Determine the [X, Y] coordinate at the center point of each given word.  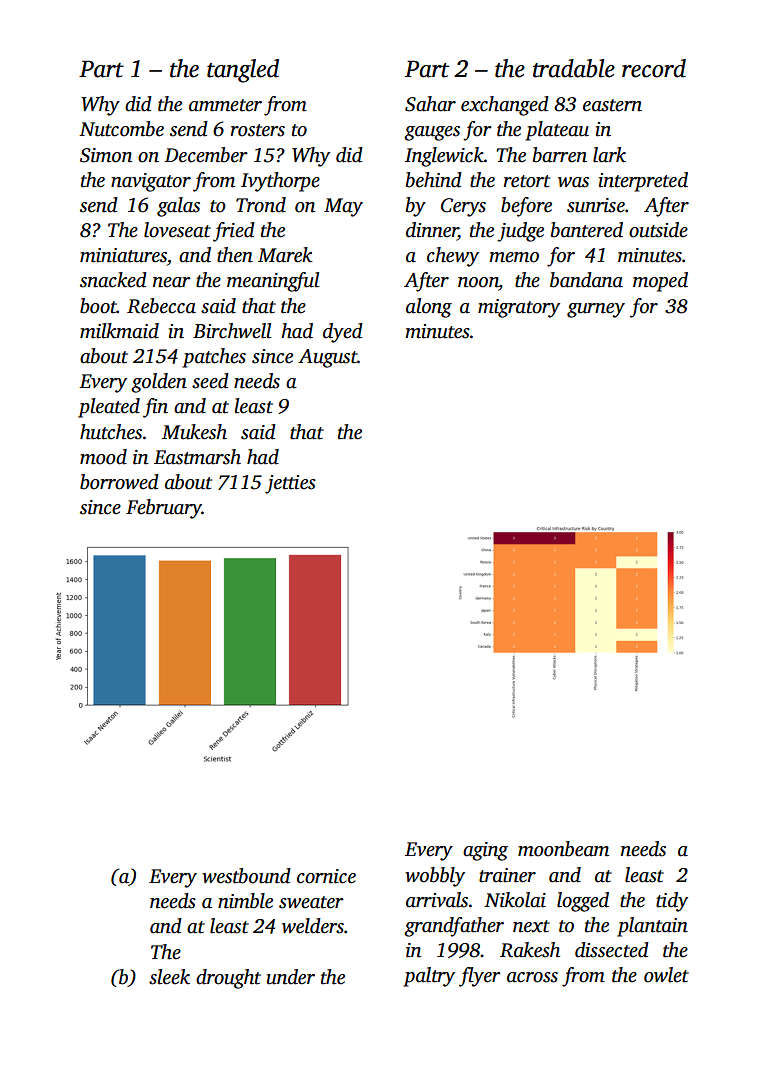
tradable [574, 68]
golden [159, 383]
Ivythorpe [280, 182]
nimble [245, 901]
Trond [261, 205]
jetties [290, 484]
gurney [596, 310]
